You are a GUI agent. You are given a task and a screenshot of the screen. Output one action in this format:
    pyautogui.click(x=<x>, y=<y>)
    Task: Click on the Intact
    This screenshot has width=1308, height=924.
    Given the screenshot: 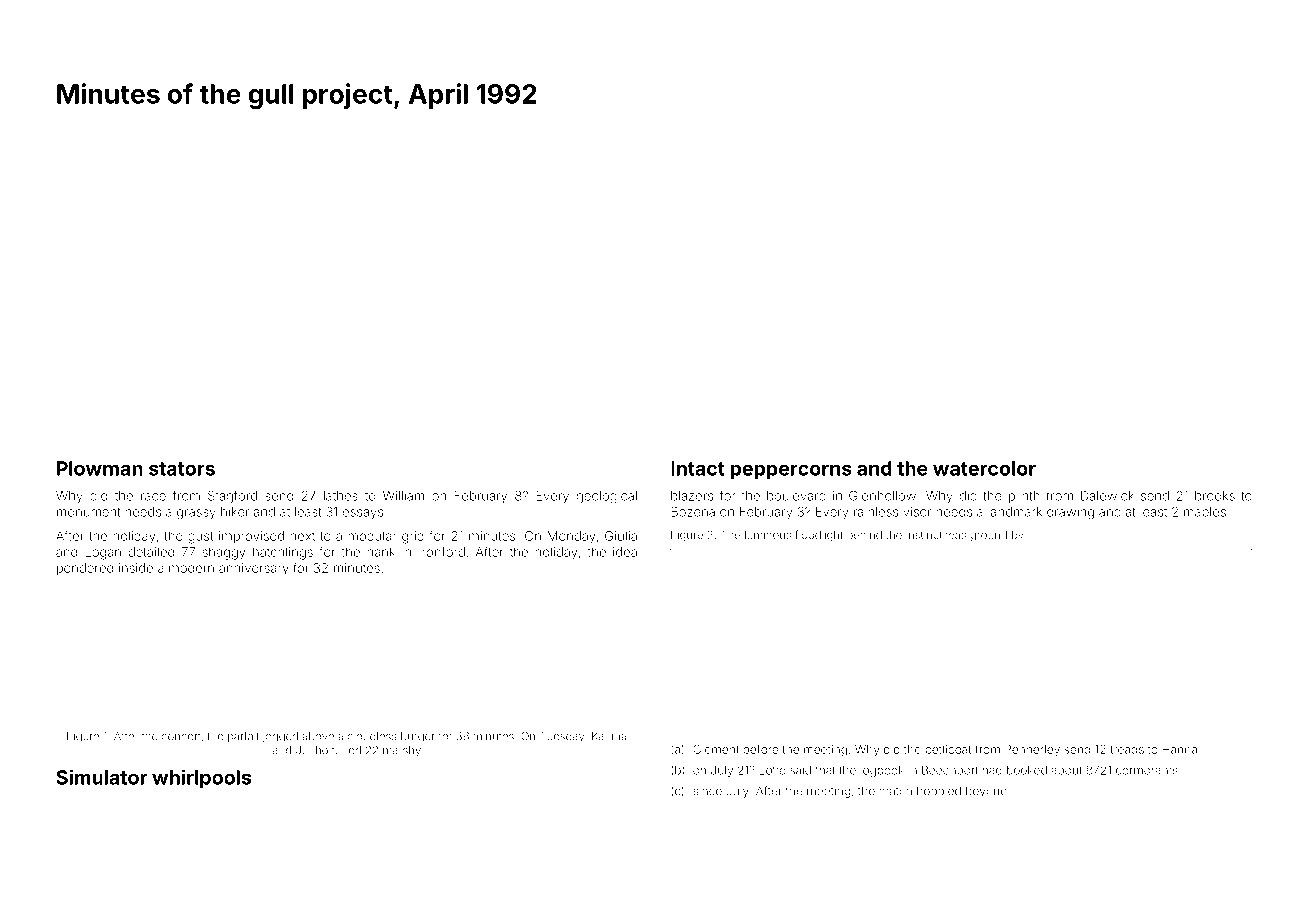 What is the action you would take?
    pyautogui.click(x=698, y=468)
